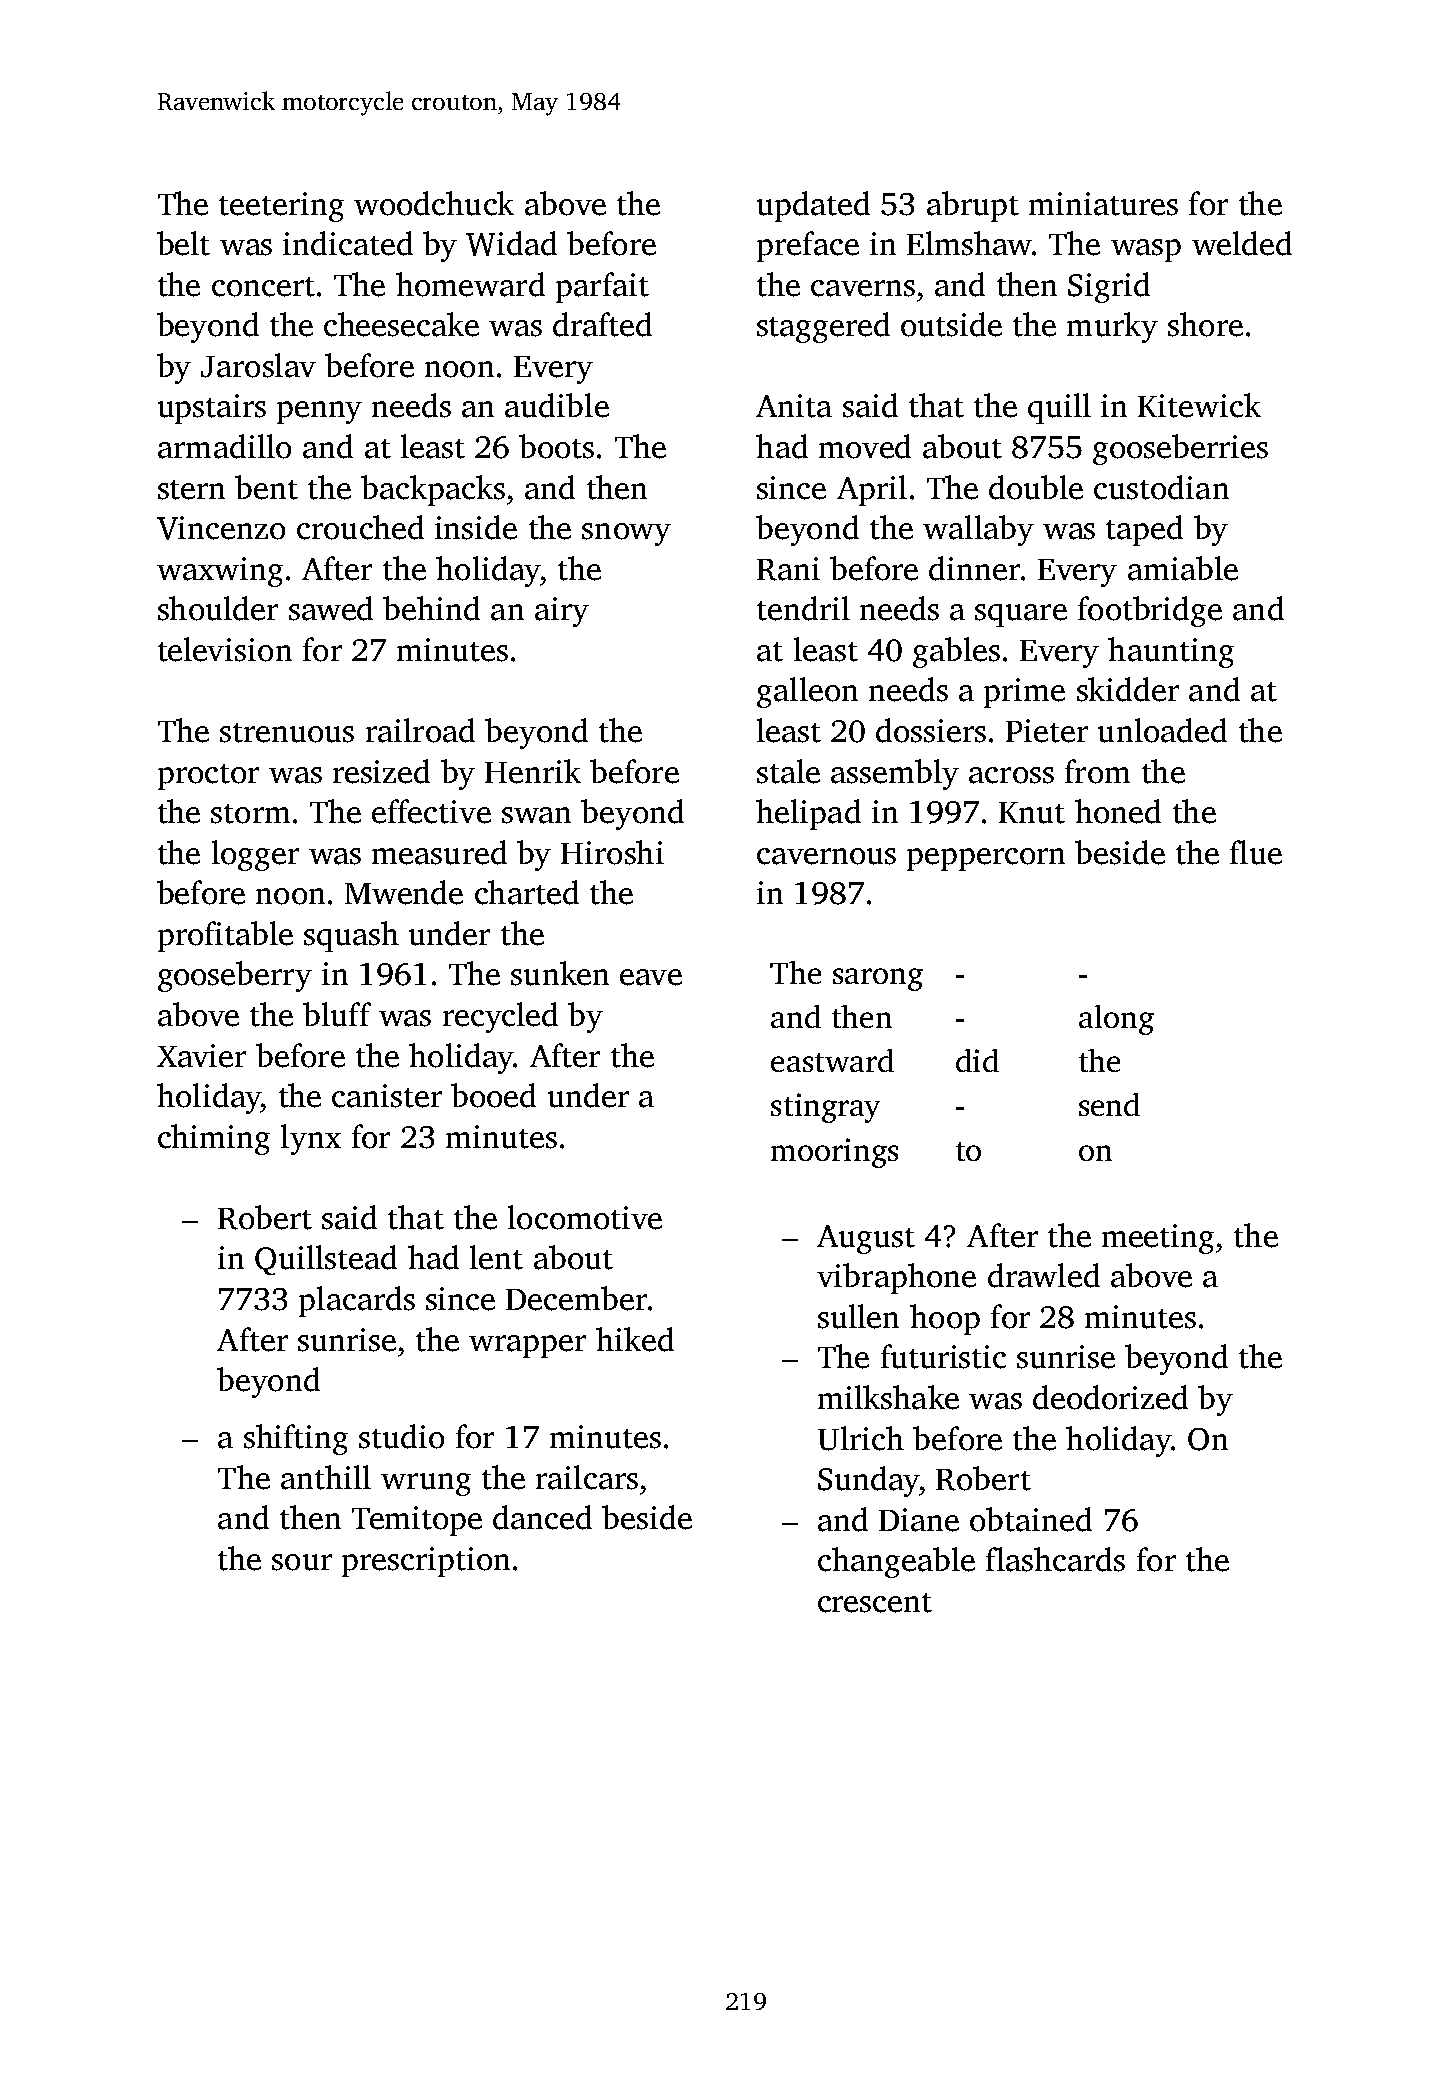  I want to click on Sunday, so click(868, 1481).
